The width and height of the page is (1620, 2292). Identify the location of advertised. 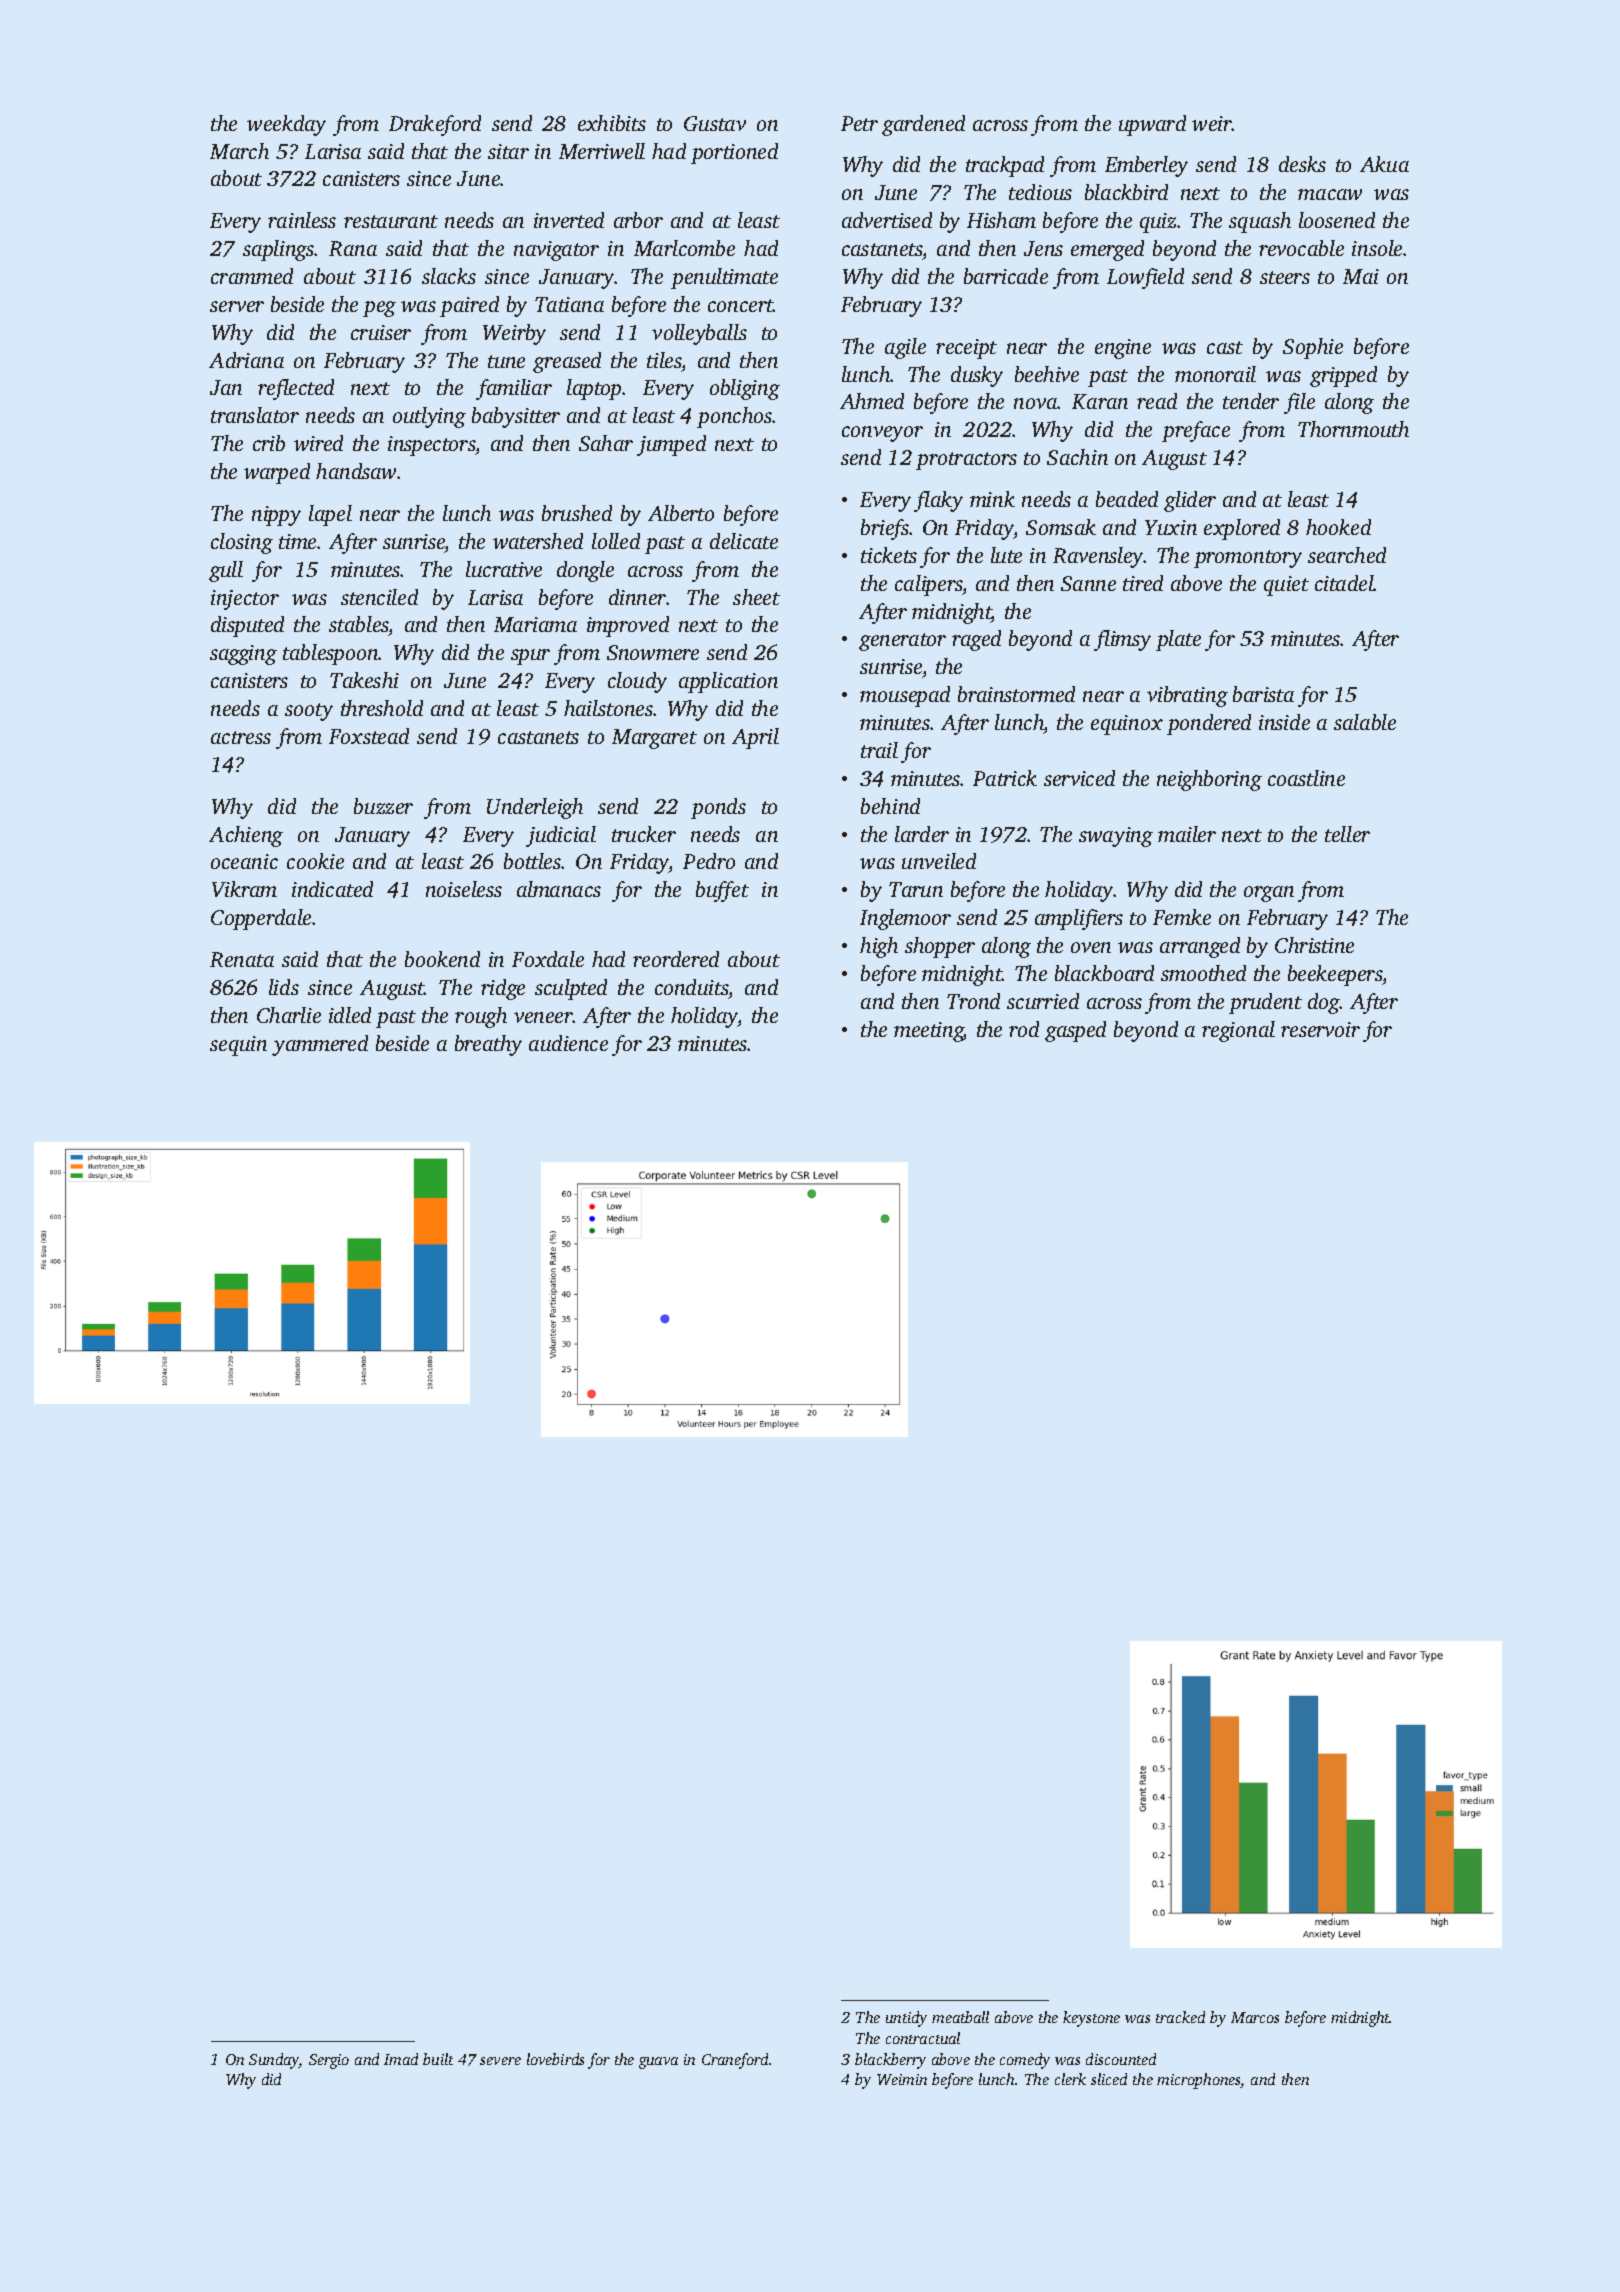
(887, 220).
